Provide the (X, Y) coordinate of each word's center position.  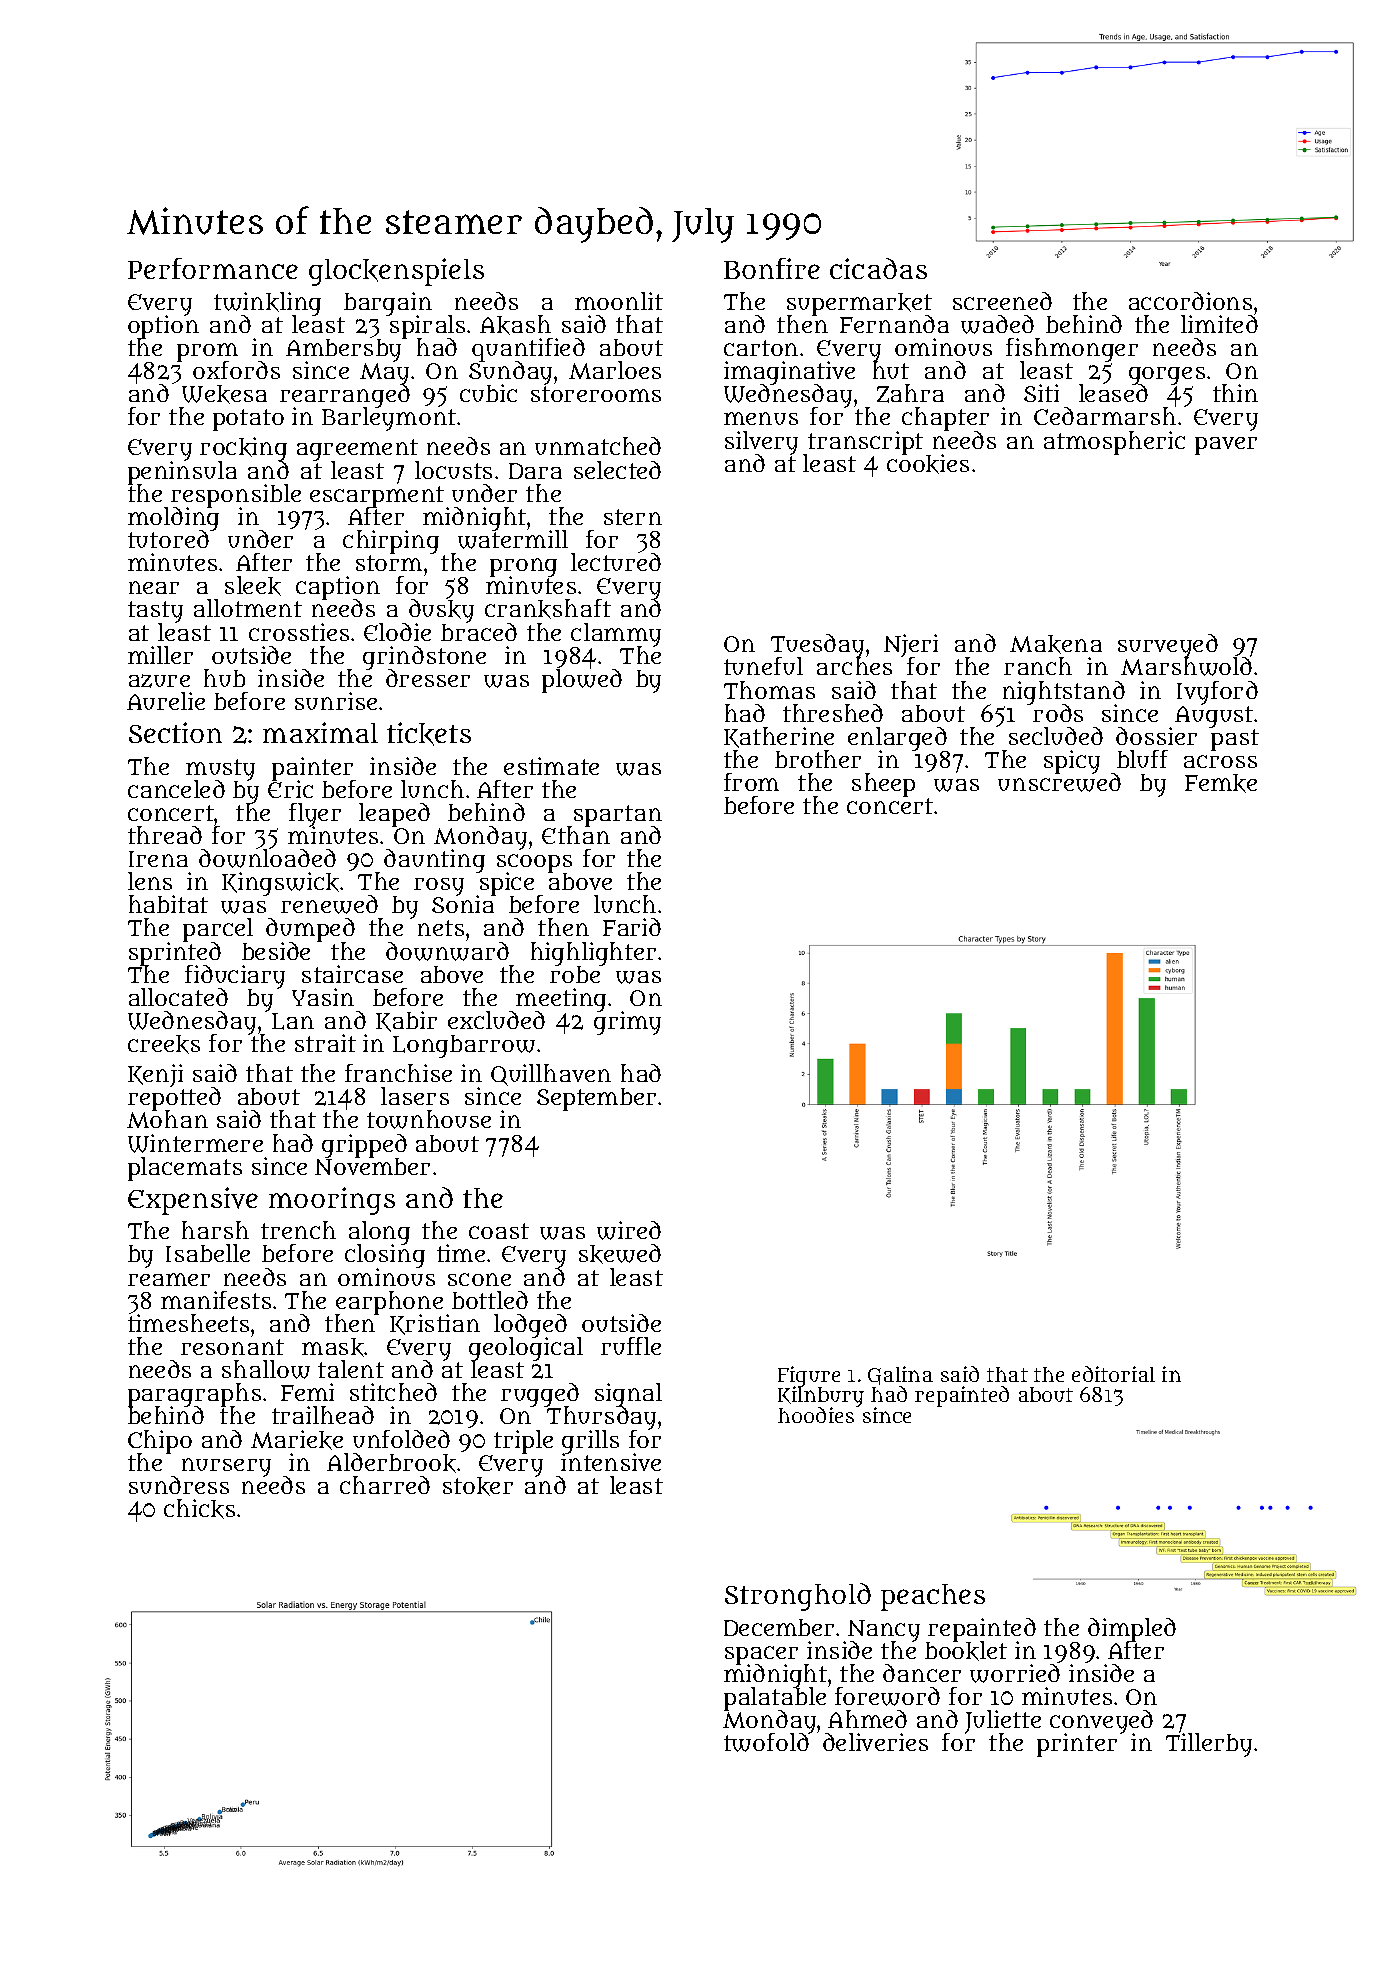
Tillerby (1209, 1745)
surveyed (1168, 646)
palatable (775, 1699)
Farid (632, 927)
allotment (248, 608)
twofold (766, 1743)
